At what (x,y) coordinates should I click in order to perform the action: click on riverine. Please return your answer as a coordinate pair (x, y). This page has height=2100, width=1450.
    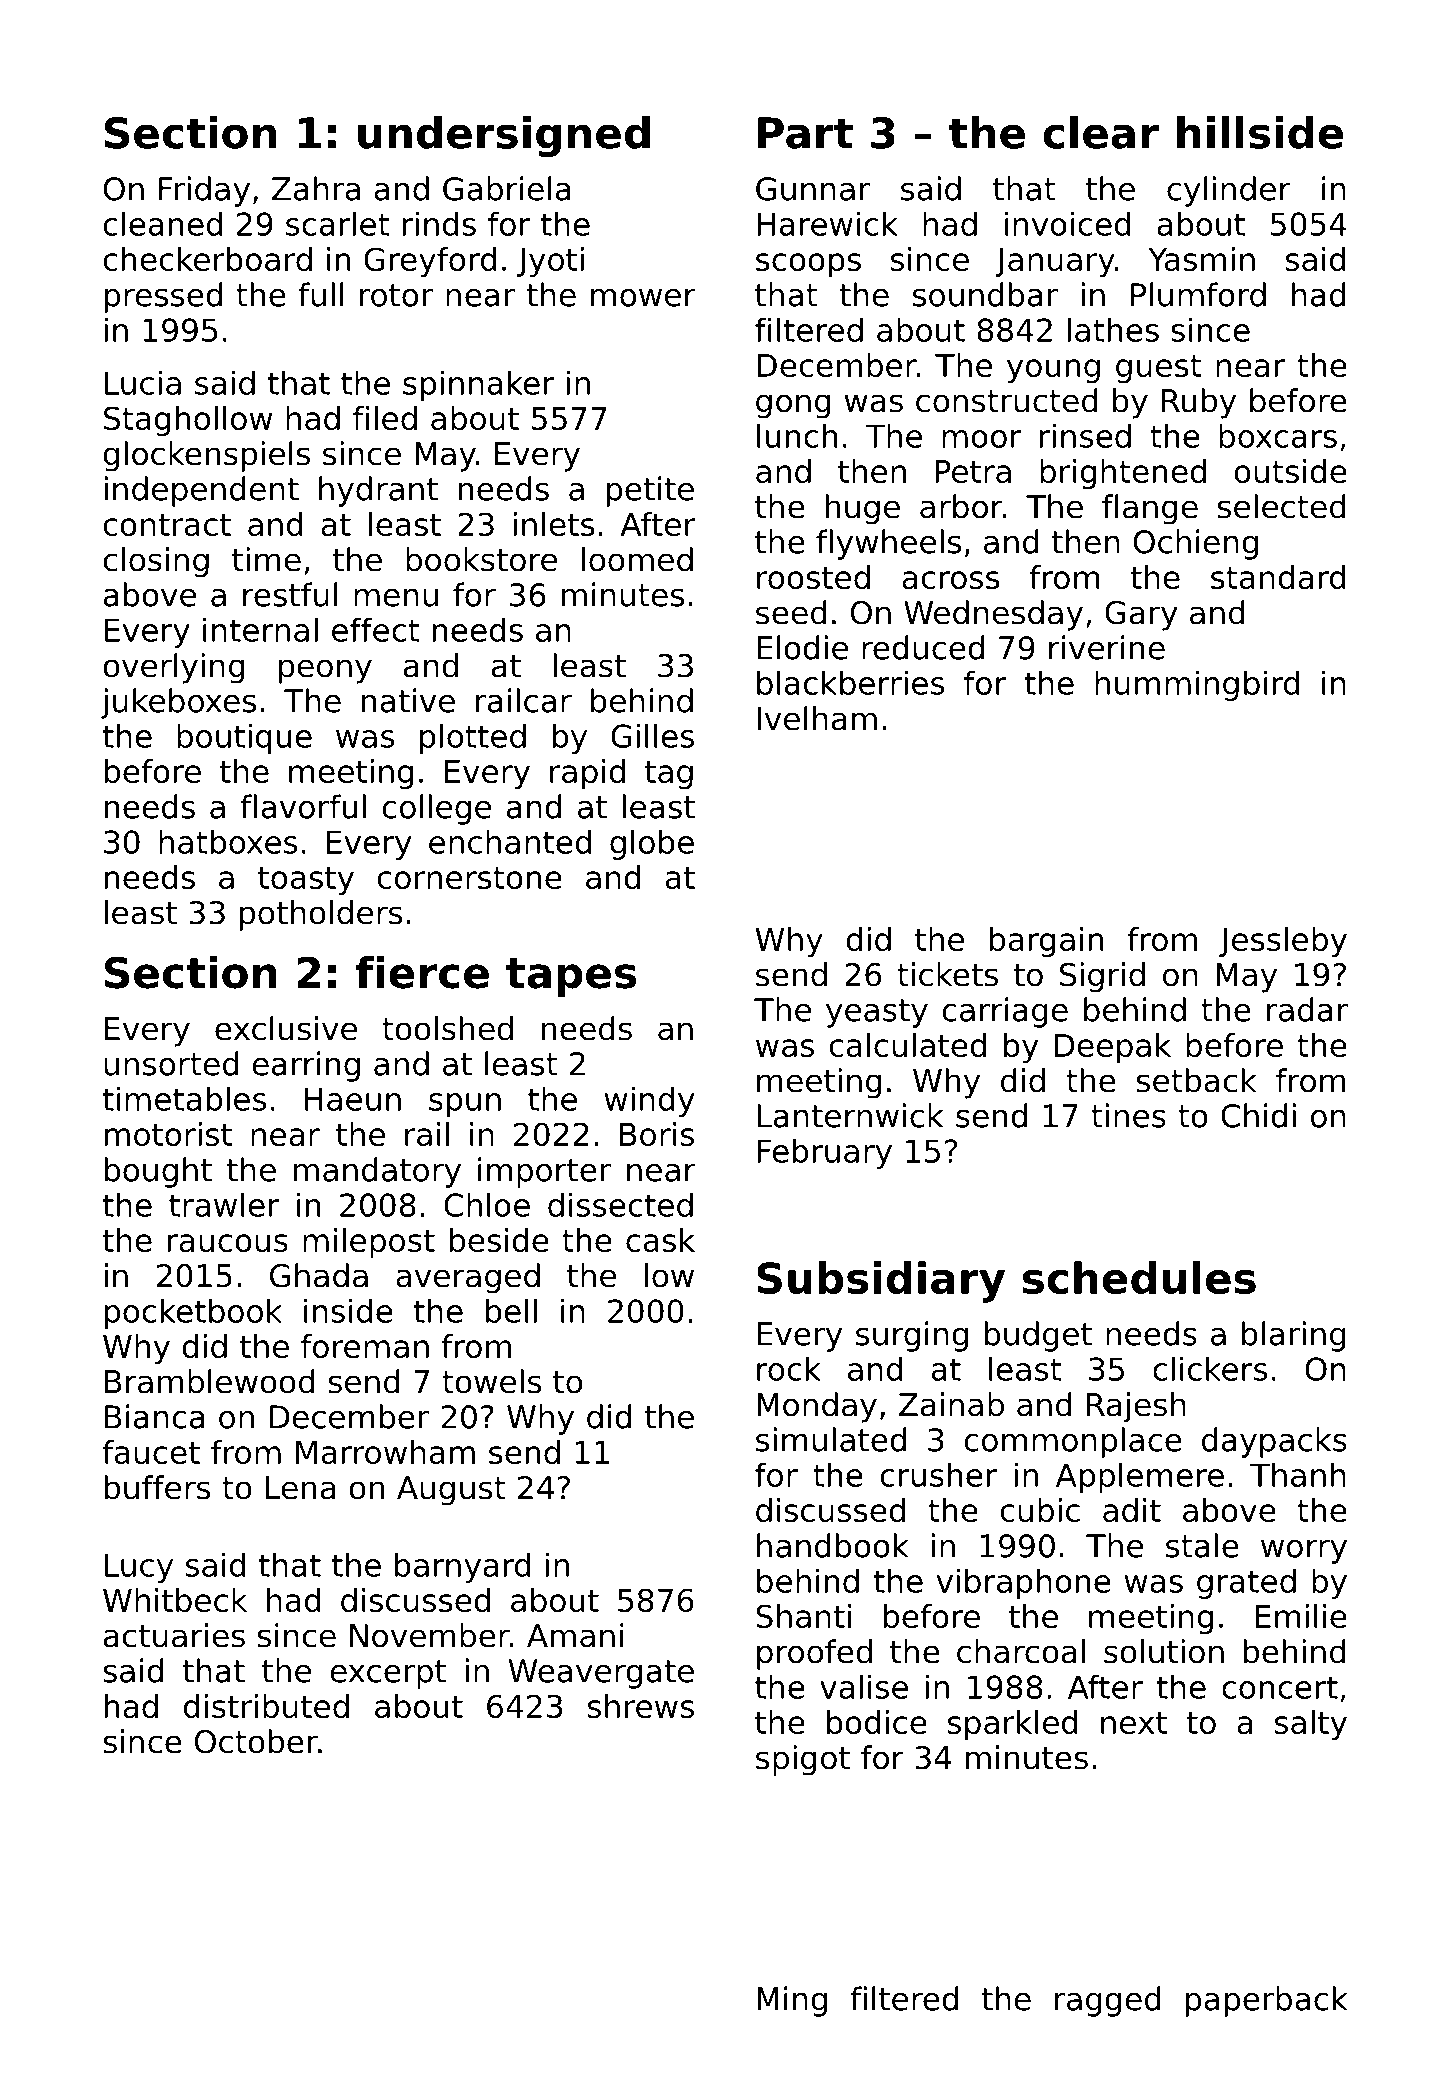
    Looking at the image, I should click on (1107, 647).
